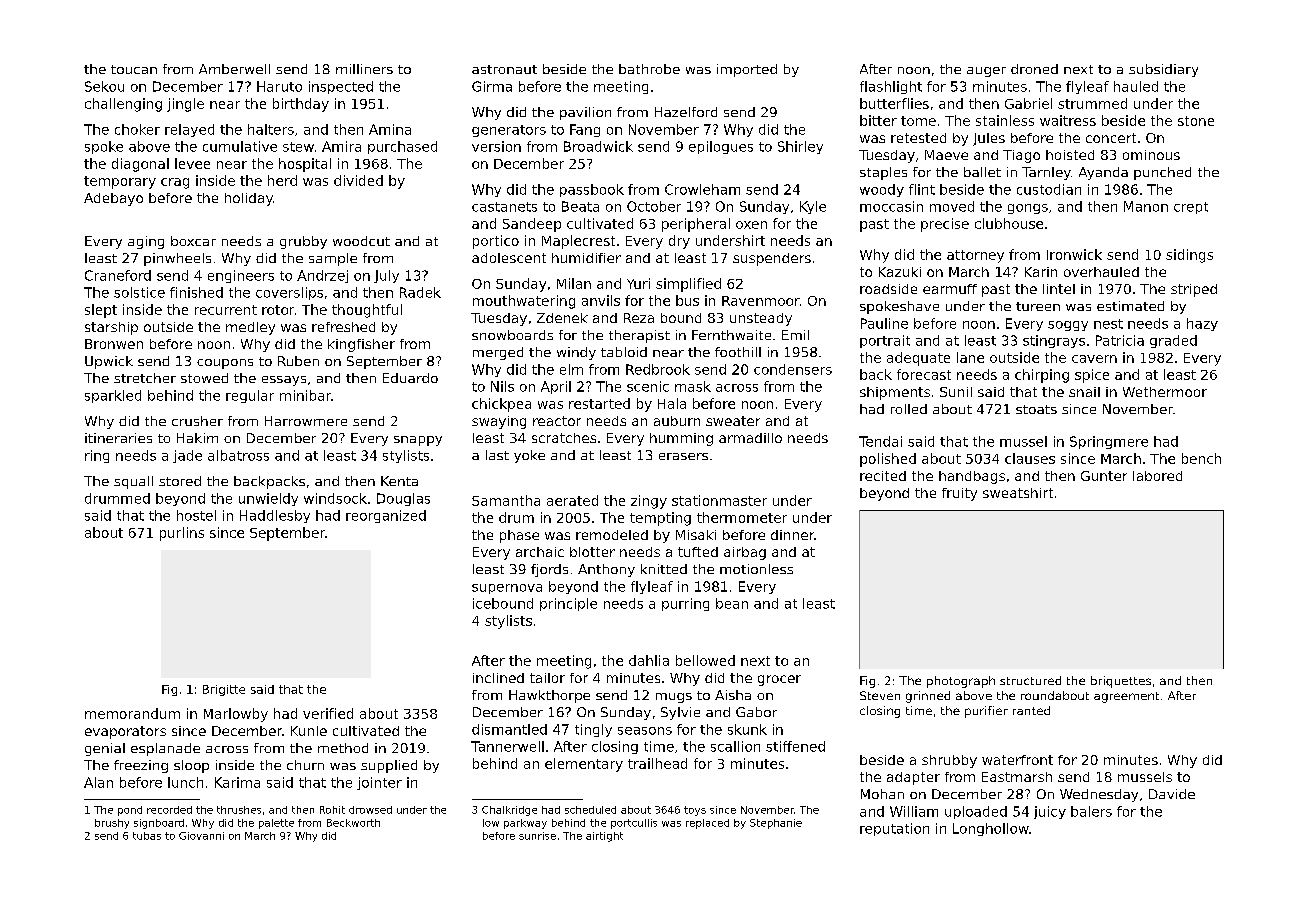 This image has width=1308, height=924. What do you see at coordinates (113, 199) in the image?
I see `Adebayo` at bounding box center [113, 199].
